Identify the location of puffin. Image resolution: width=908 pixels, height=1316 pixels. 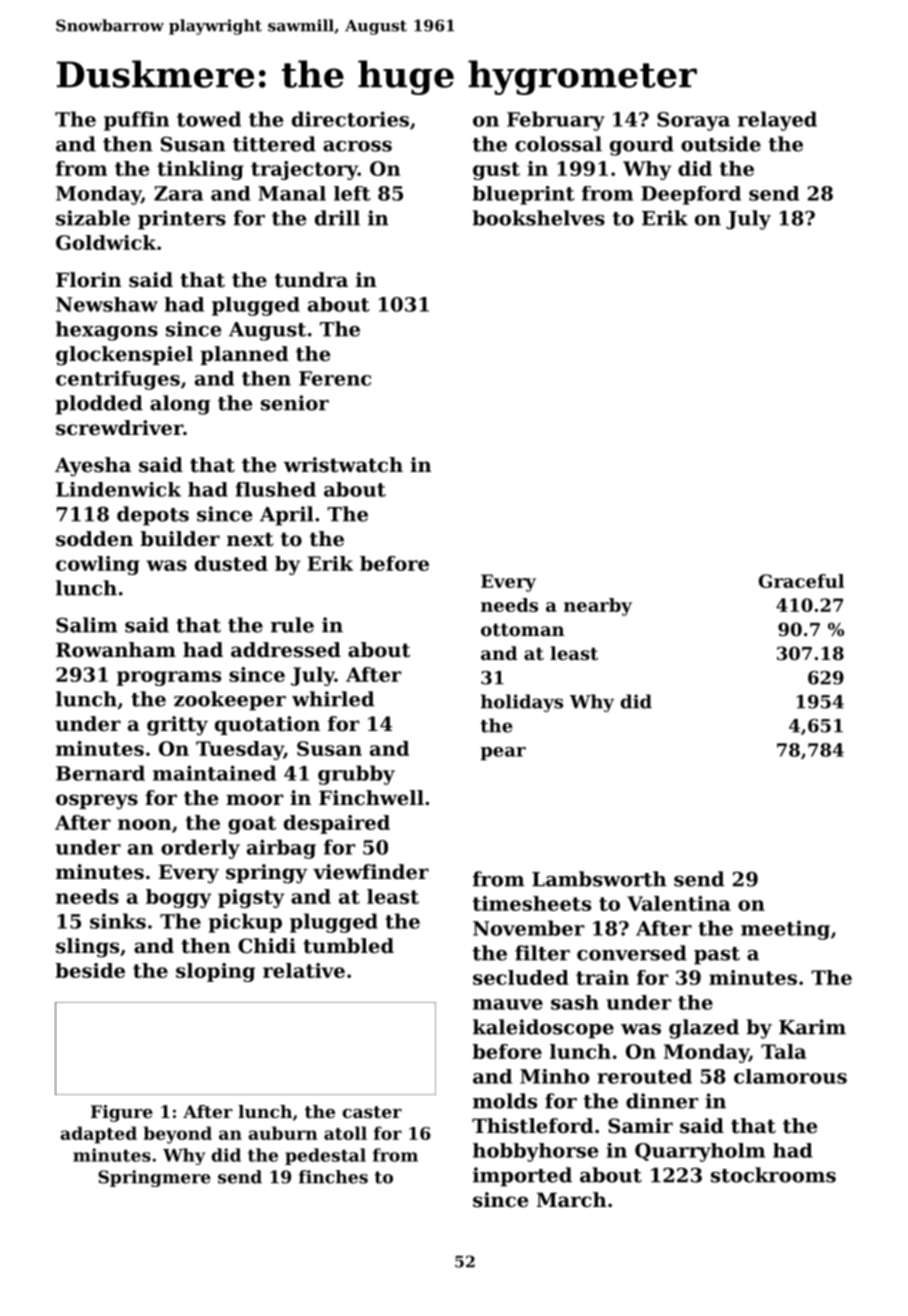
(136, 121).
